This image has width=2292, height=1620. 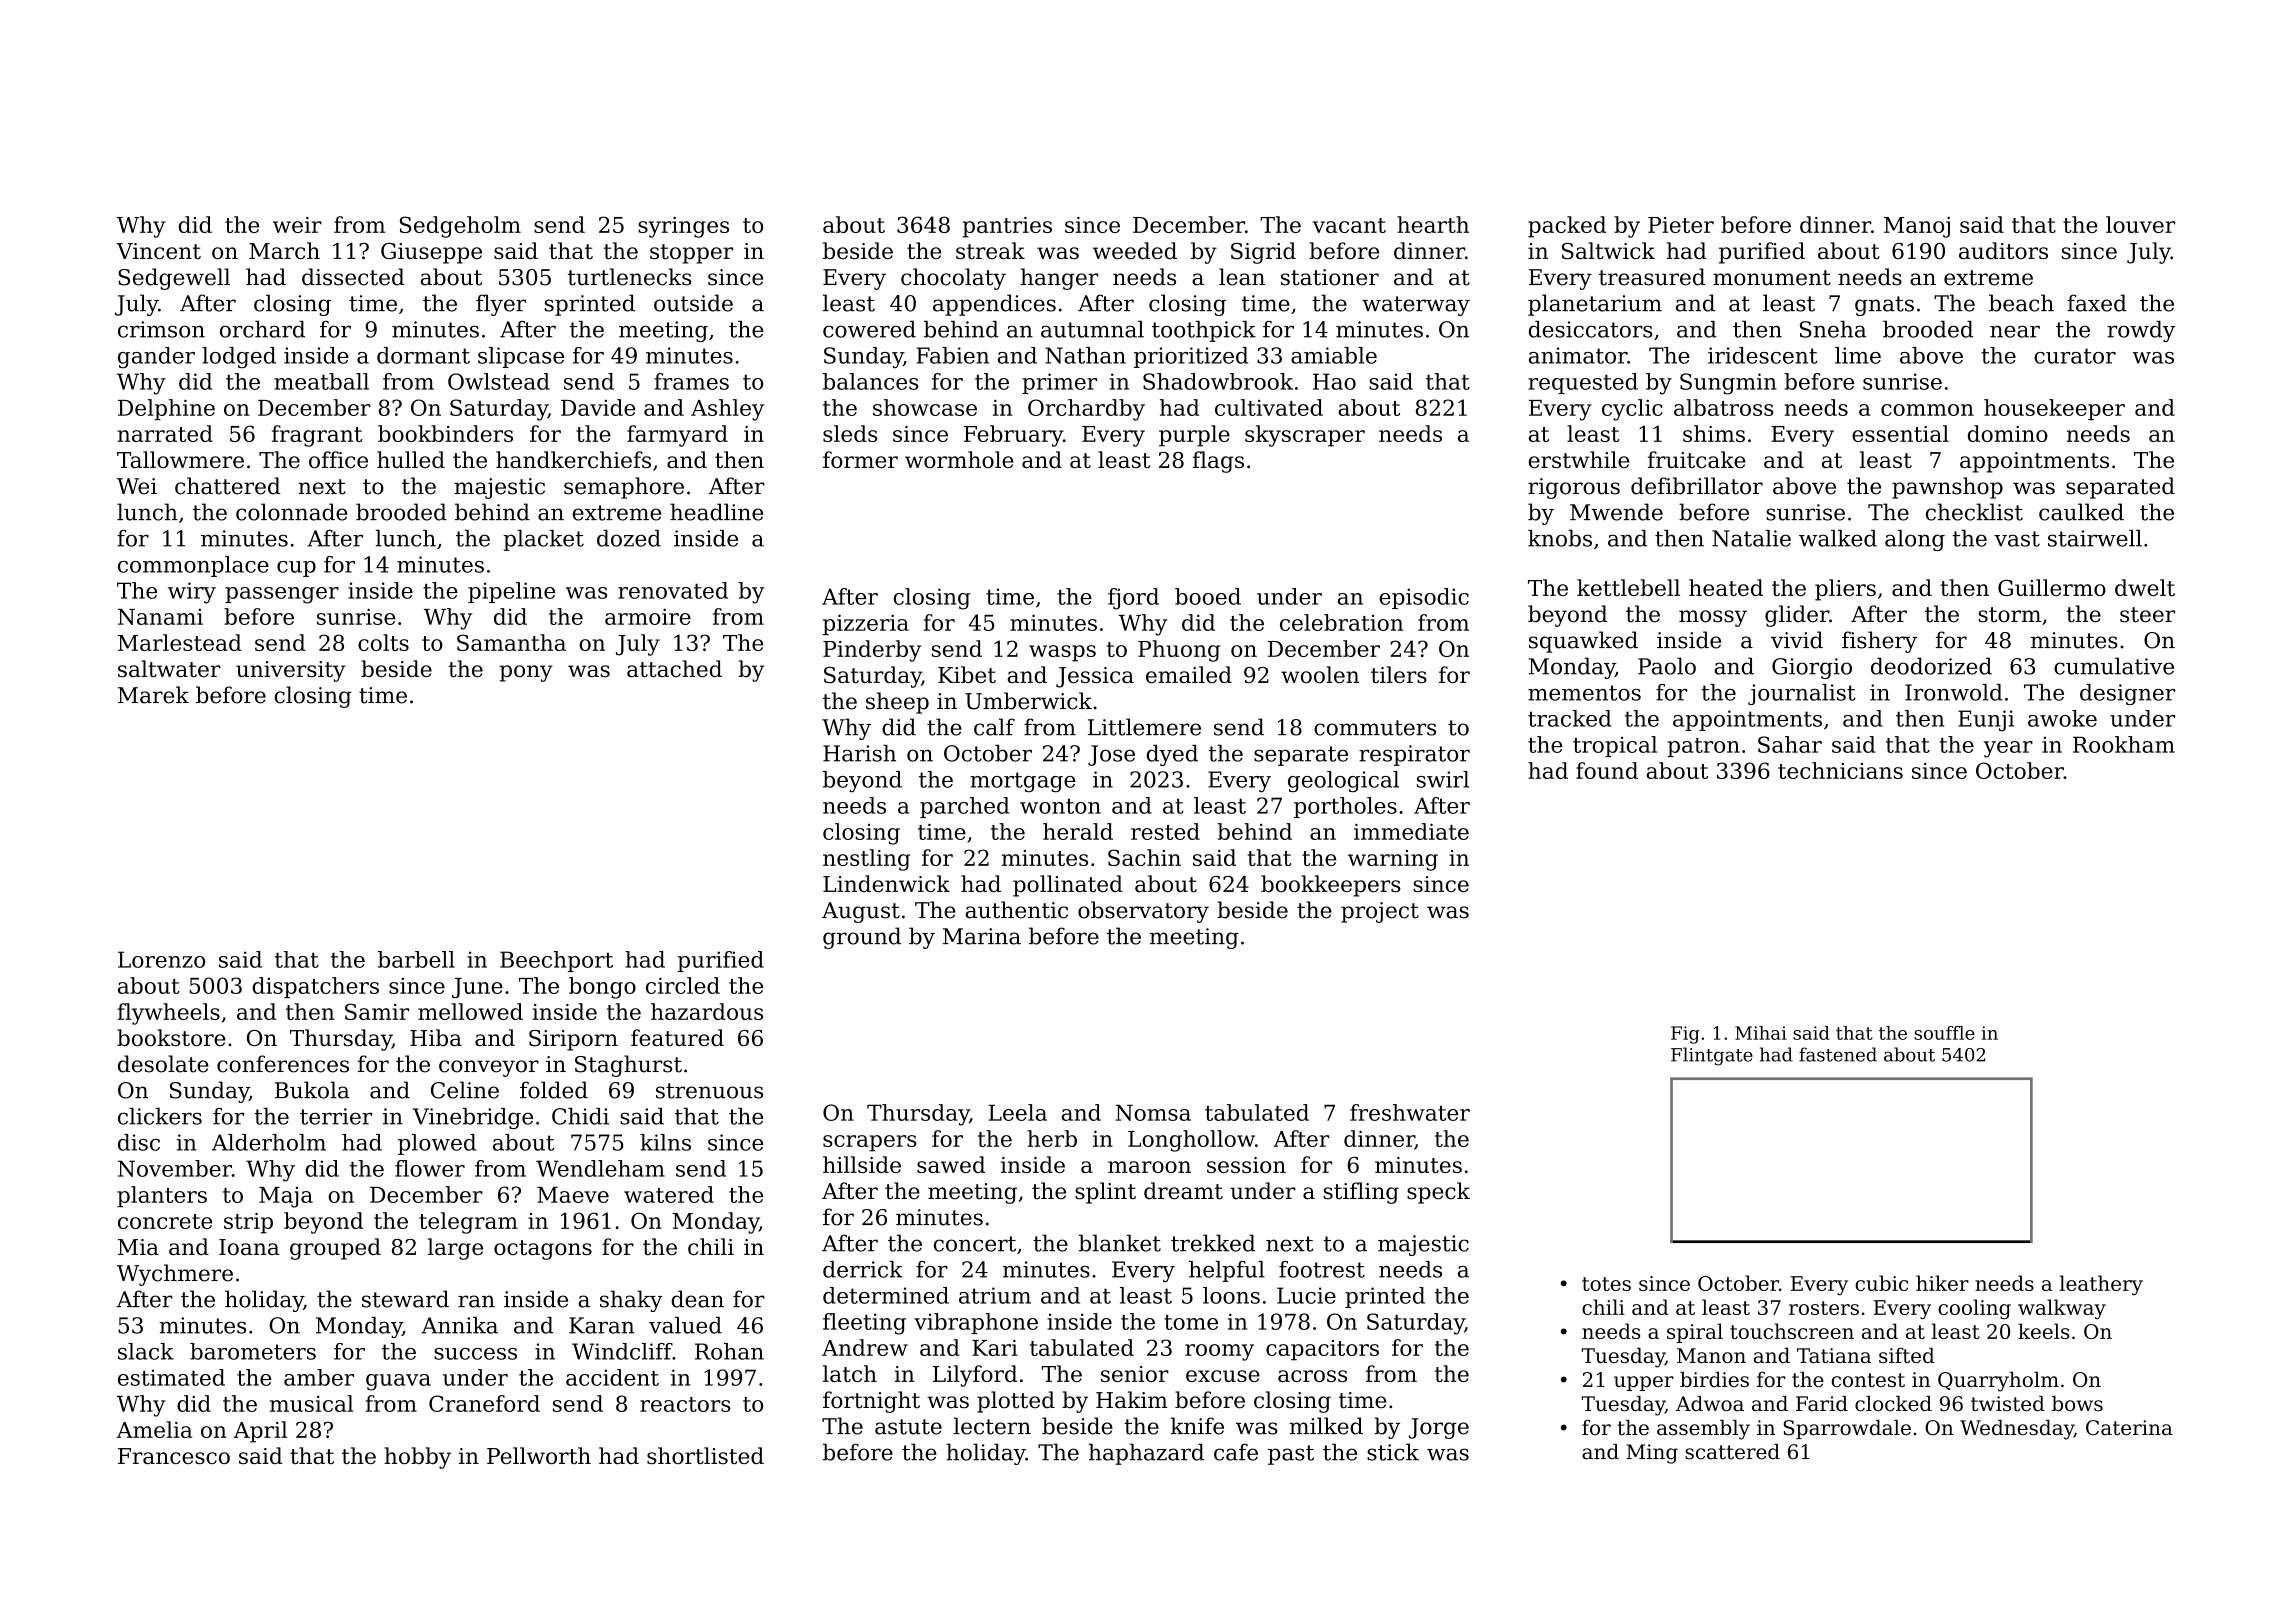 What do you see at coordinates (1411, 831) in the image?
I see `immediate` at bounding box center [1411, 831].
